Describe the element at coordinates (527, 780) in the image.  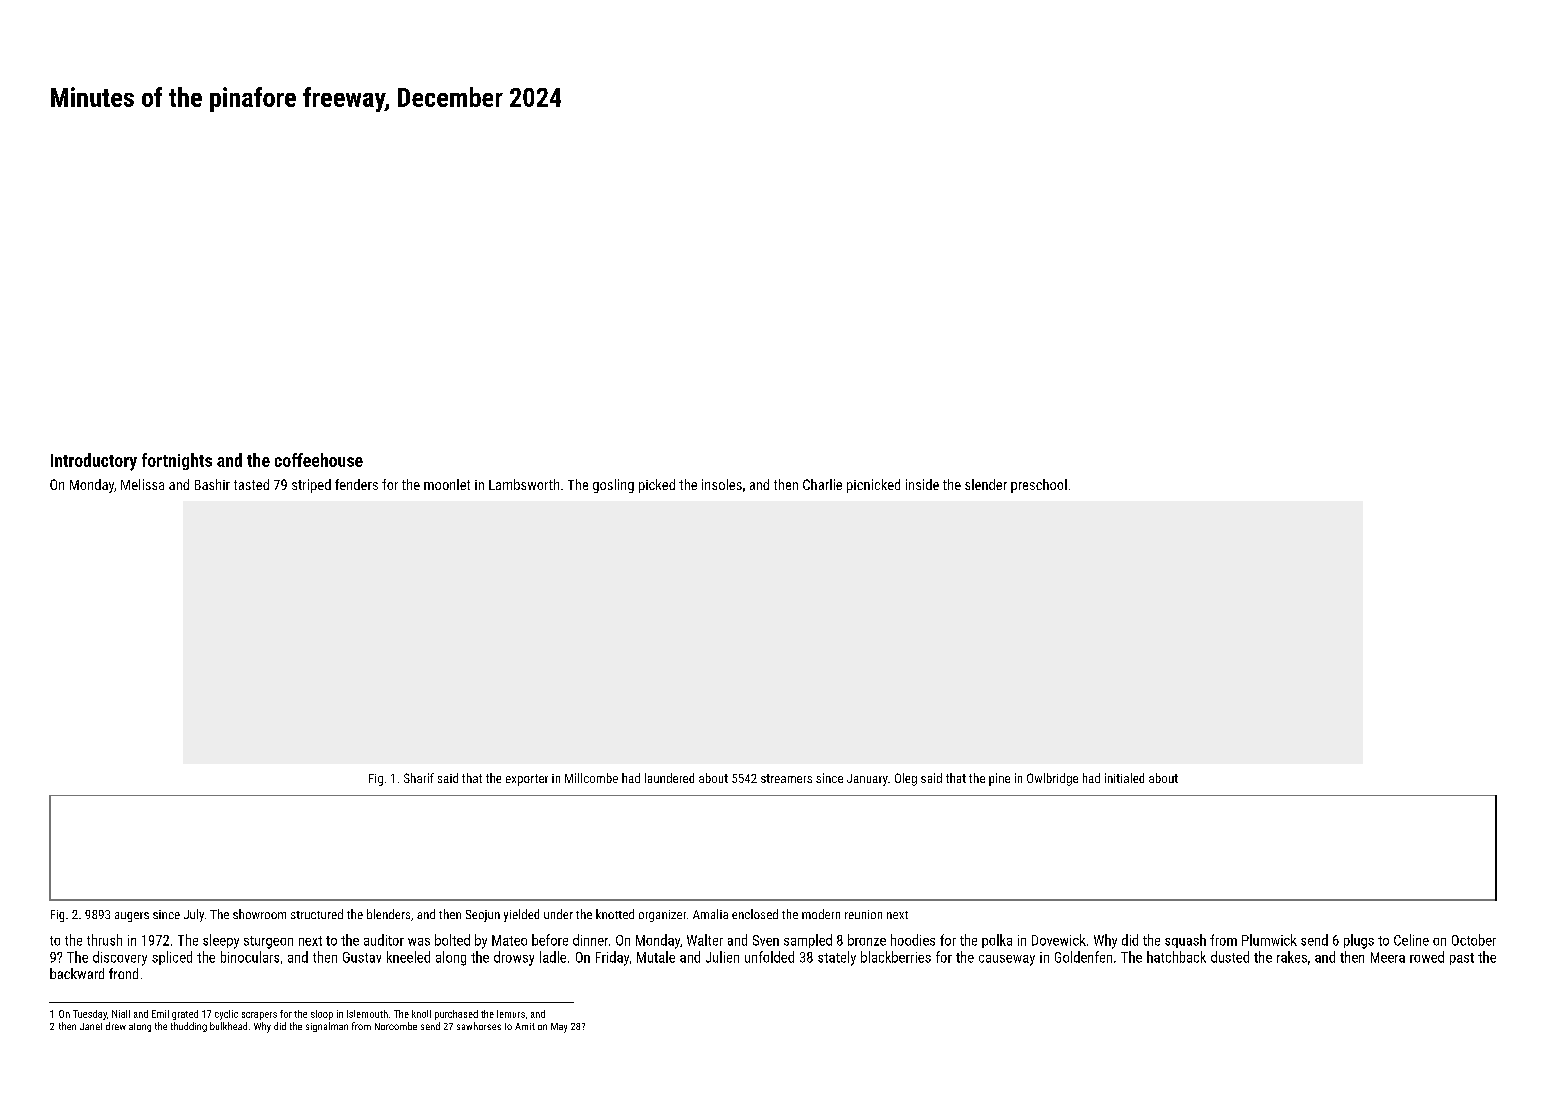
I see `exporter` at that location.
